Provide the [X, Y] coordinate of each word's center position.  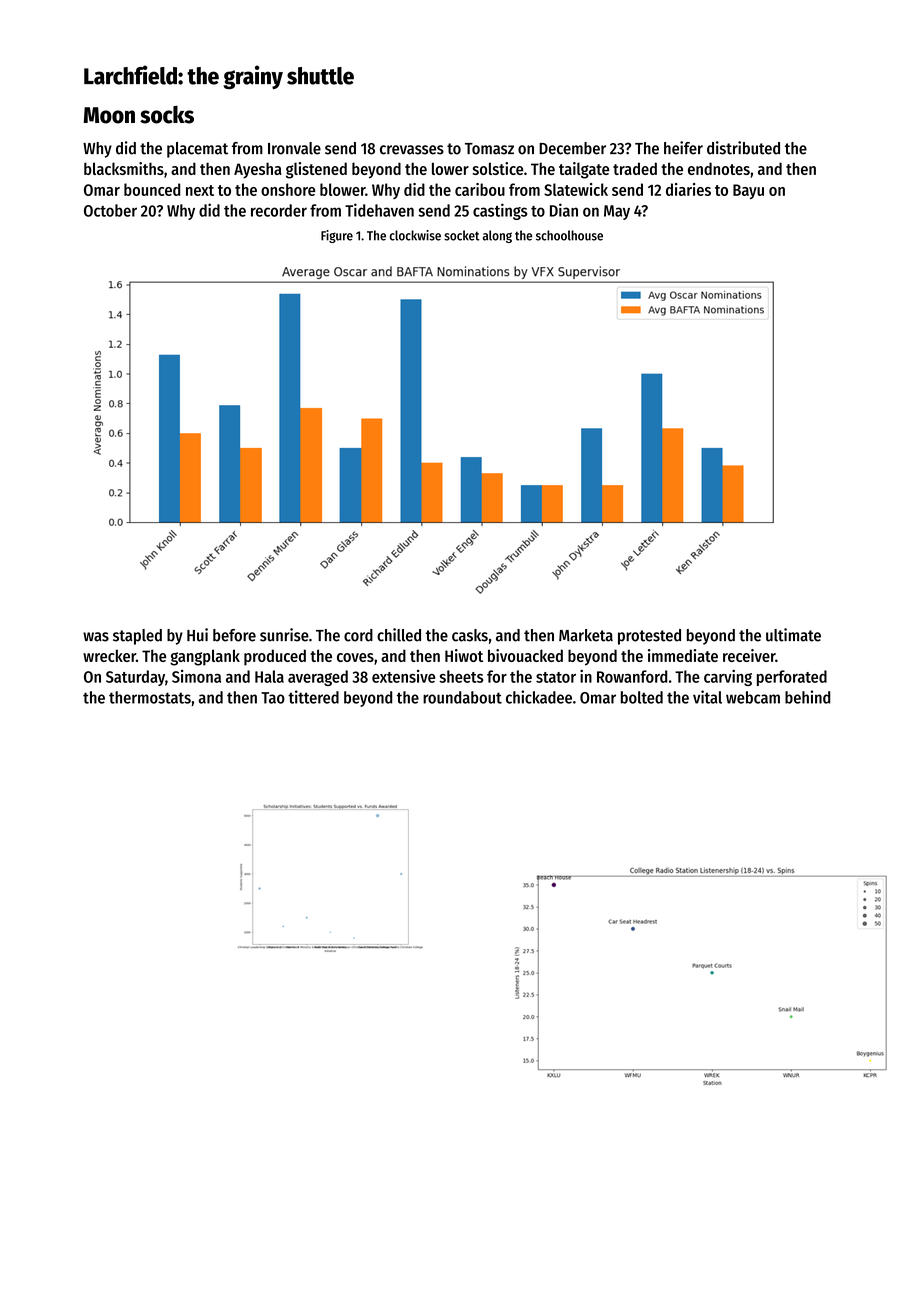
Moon [109, 115]
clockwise [415, 235]
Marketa [586, 635]
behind [808, 697]
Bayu [748, 191]
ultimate [793, 635]
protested [649, 637]
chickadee [539, 697]
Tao [273, 698]
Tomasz [489, 149]
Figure [337, 236]
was [96, 637]
